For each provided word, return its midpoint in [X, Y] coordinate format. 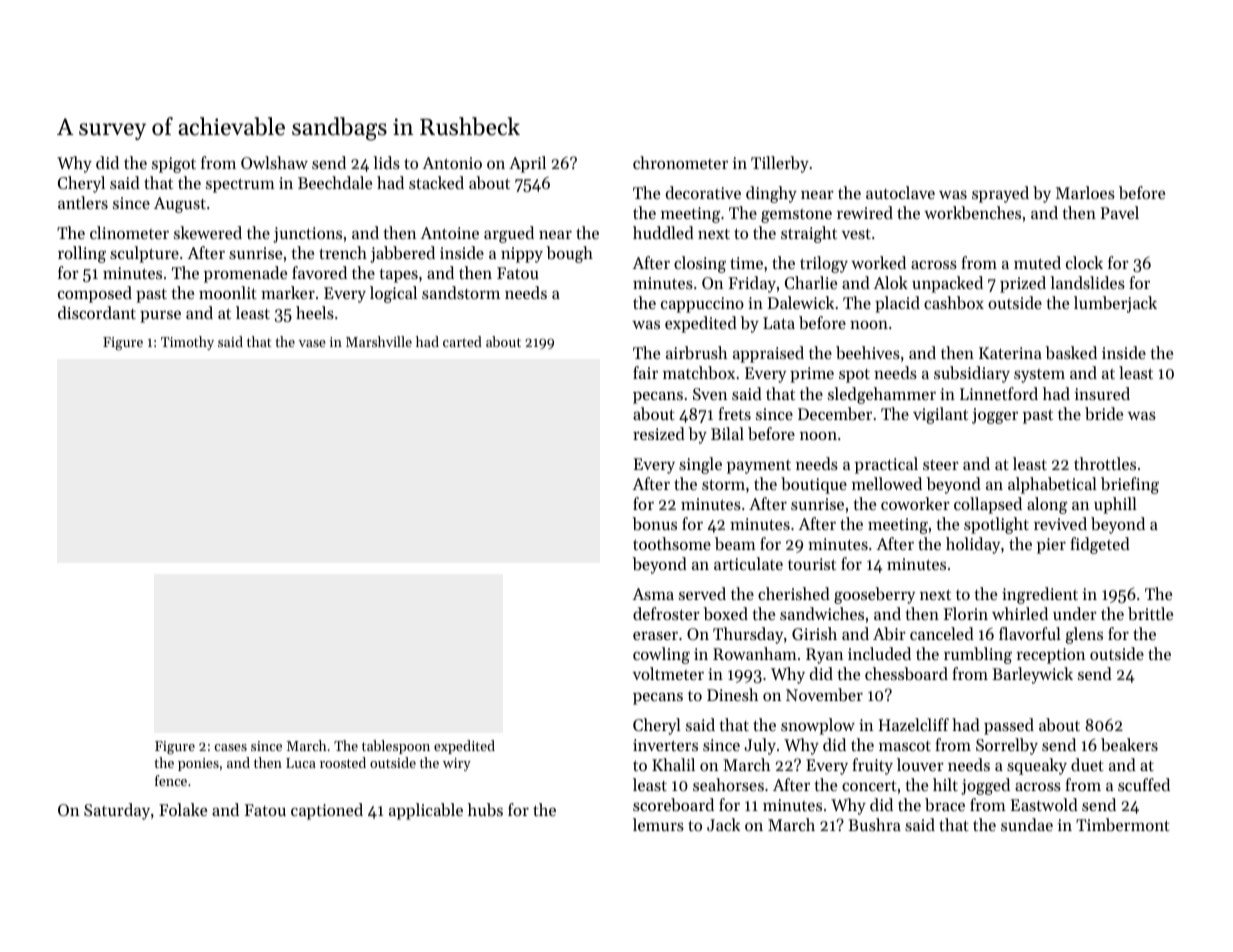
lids [386, 162]
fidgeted [1100, 545]
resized [659, 433]
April [527, 164]
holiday [973, 545]
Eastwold [1044, 804]
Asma [653, 594]
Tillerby [780, 164]
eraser [655, 635]
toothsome [672, 543]
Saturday [117, 811]
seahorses [728, 784]
